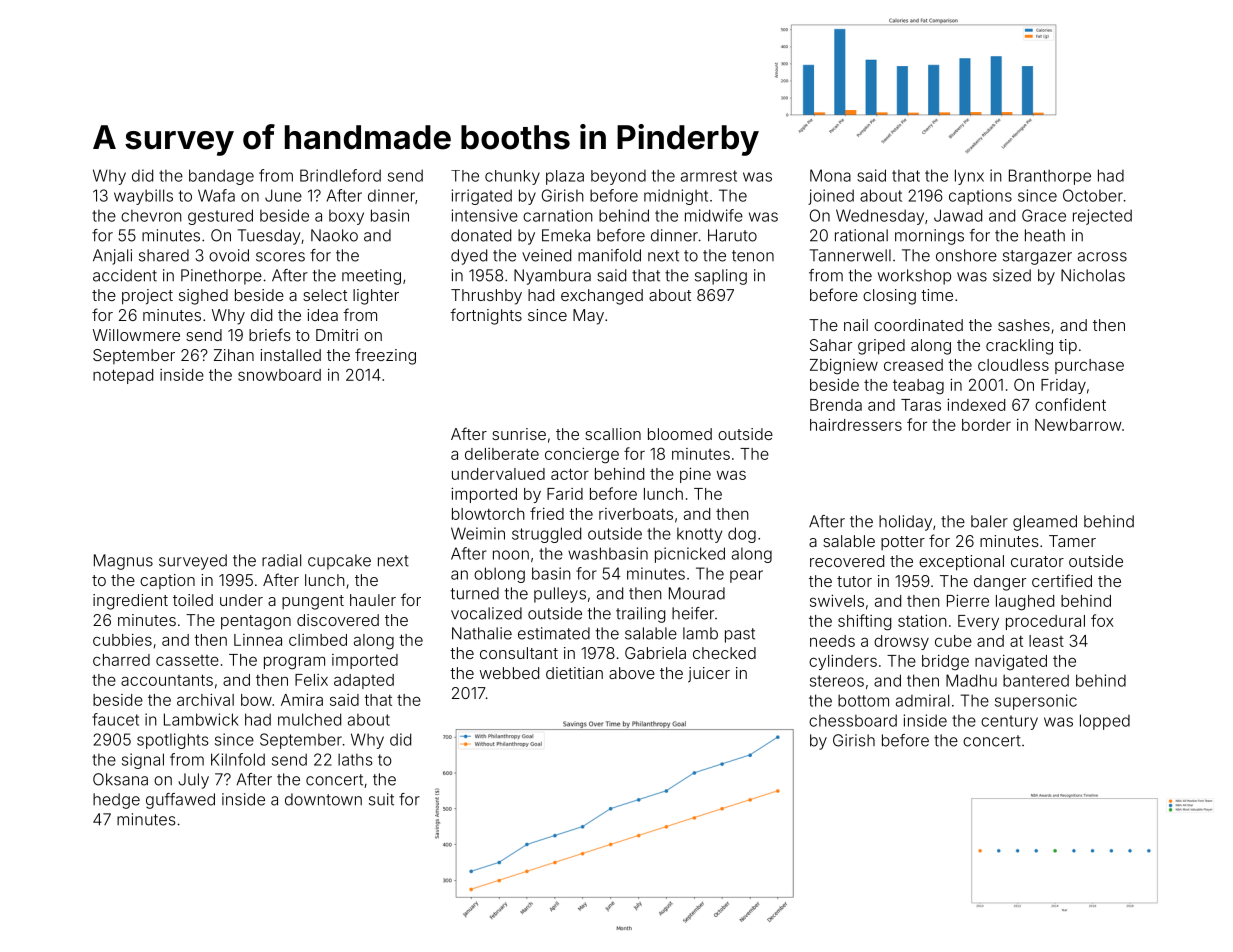  I want to click on fox, so click(1102, 620).
